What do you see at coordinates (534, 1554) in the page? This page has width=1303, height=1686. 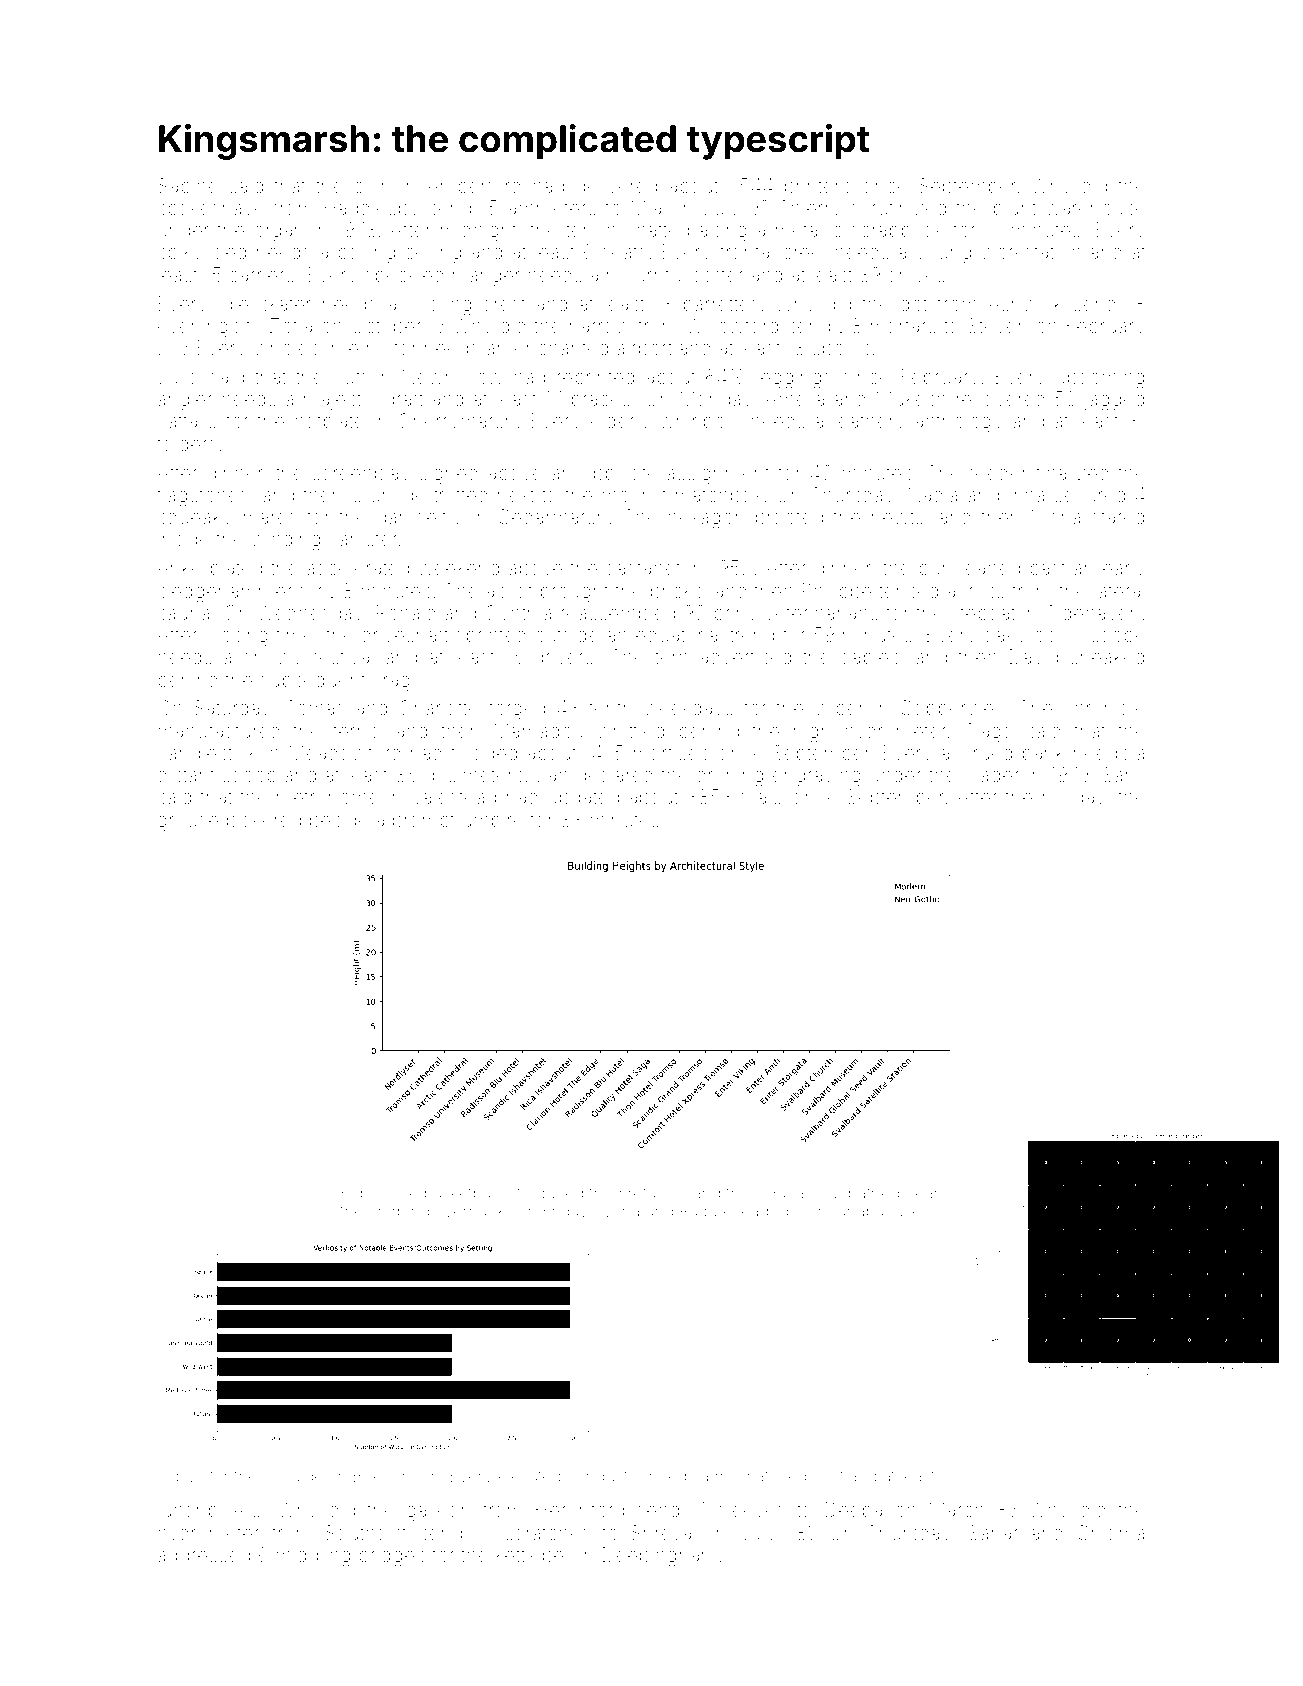 I see `kettlebell` at bounding box center [534, 1554].
